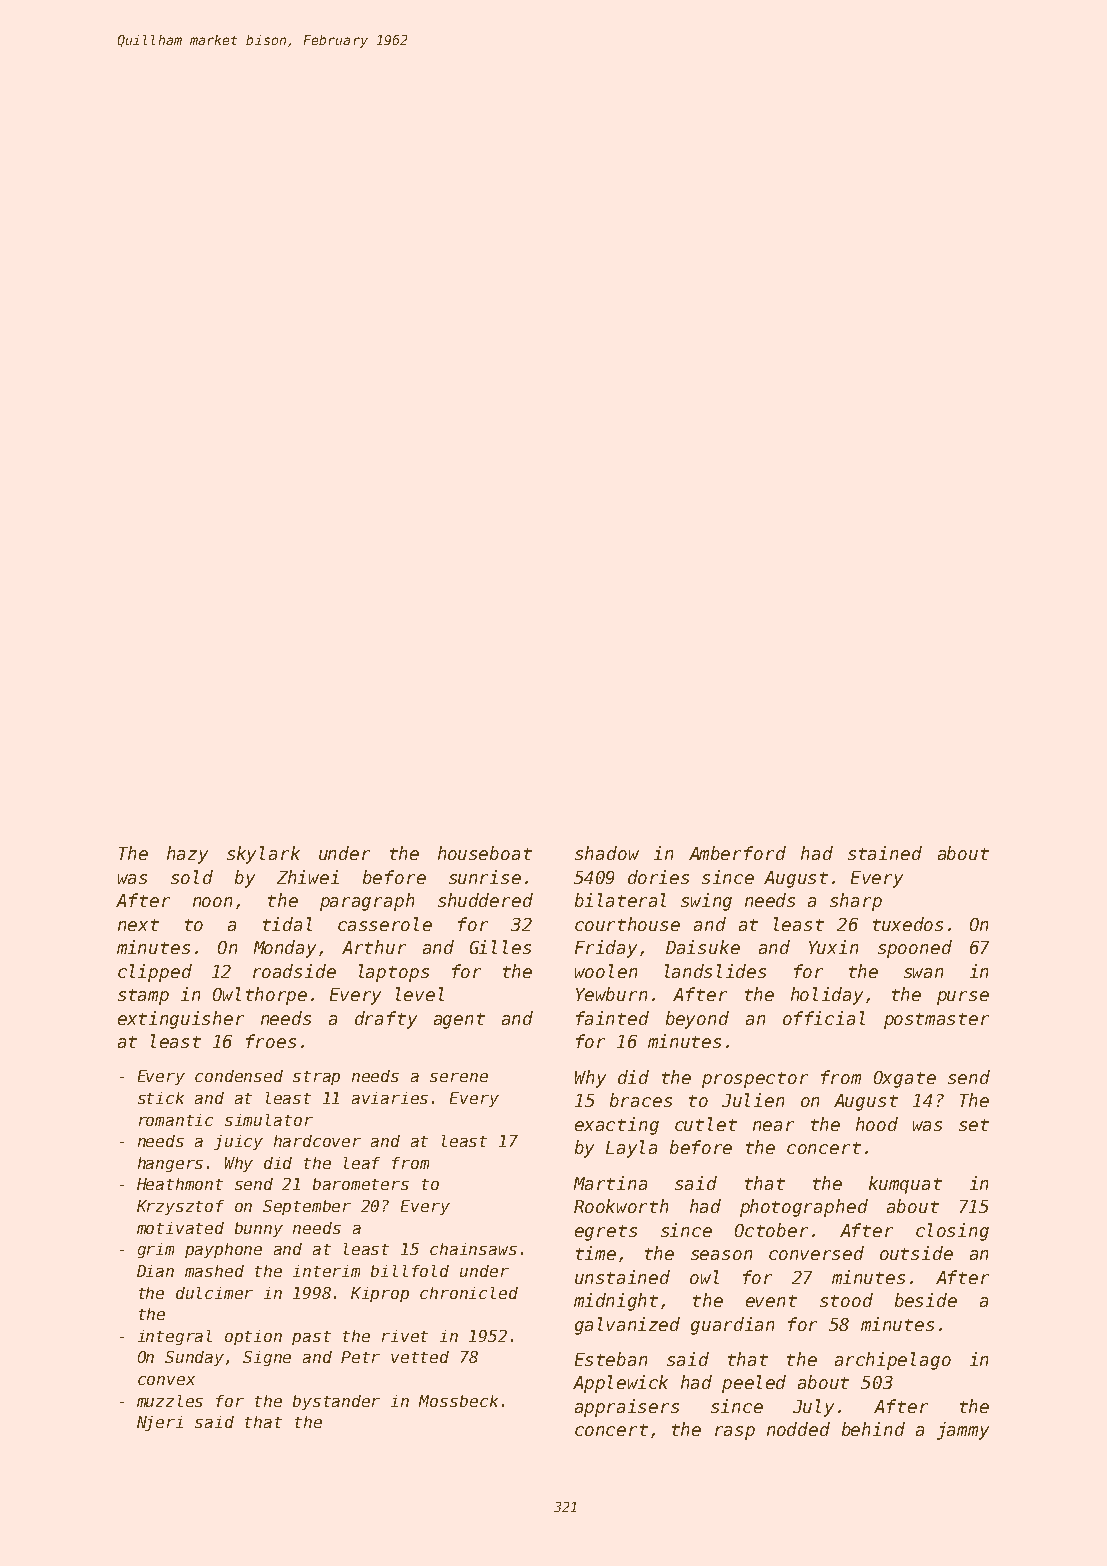 This screenshot has width=1107, height=1566. Describe the element at coordinates (287, 924) in the screenshot. I see `tidal` at that location.
